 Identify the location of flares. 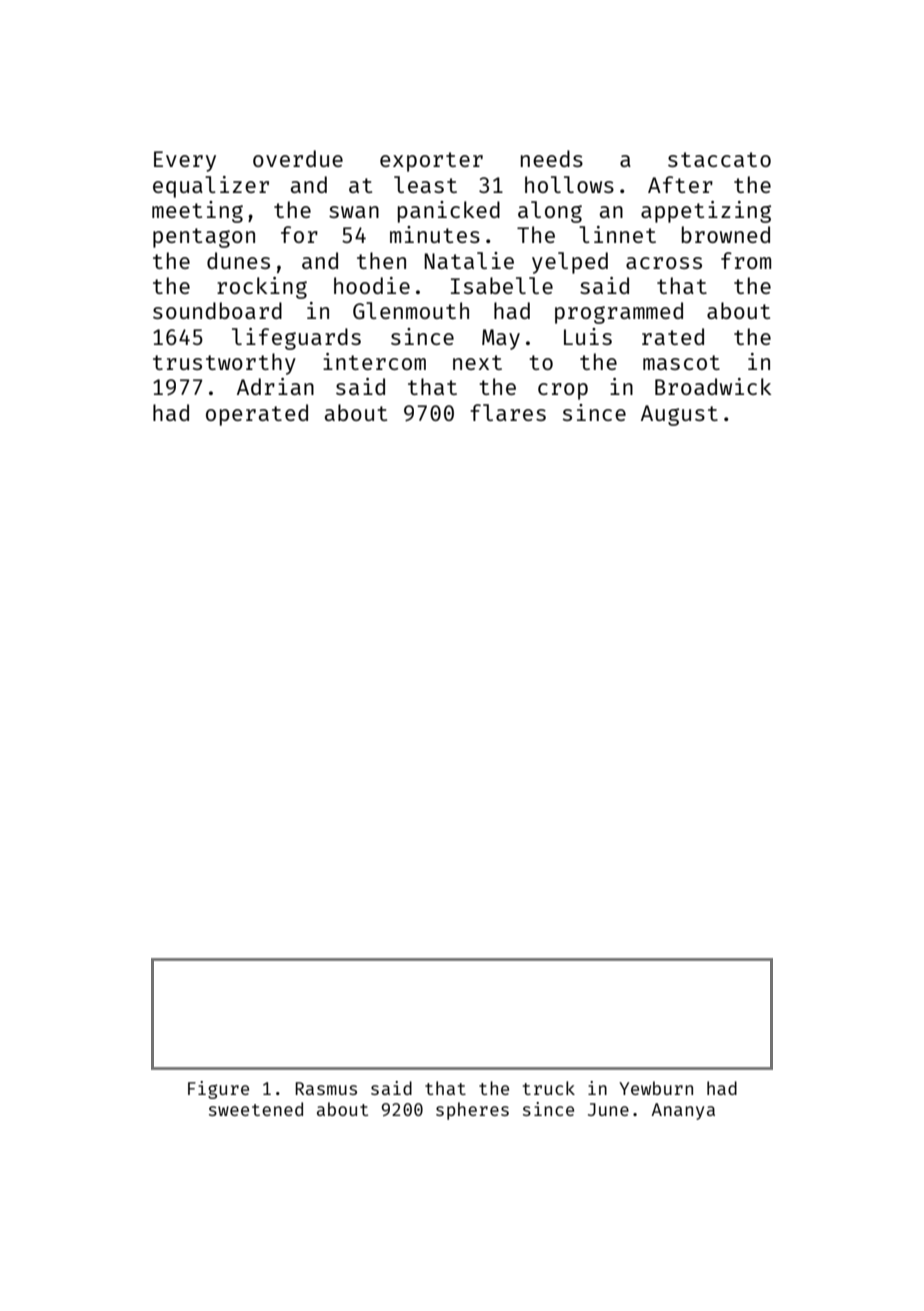
(508, 412).
